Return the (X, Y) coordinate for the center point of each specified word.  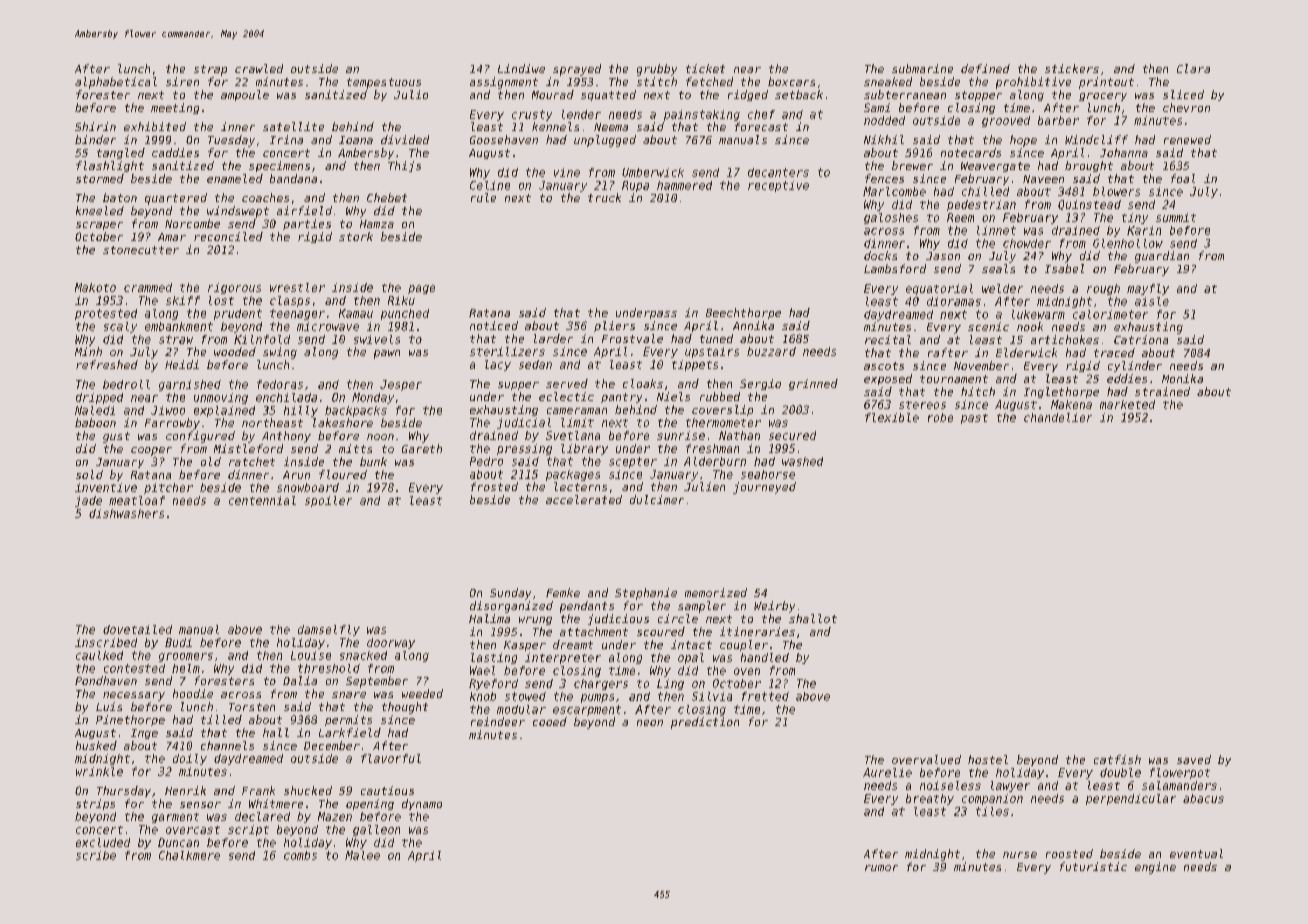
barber (1058, 120)
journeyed (764, 488)
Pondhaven (106, 680)
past (974, 419)
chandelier (1058, 417)
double (1120, 772)
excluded (103, 842)
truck (604, 197)
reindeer (498, 721)
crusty (532, 115)
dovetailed (137, 629)
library (584, 449)
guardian (1162, 257)
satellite (293, 126)
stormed (100, 178)
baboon (95, 422)
